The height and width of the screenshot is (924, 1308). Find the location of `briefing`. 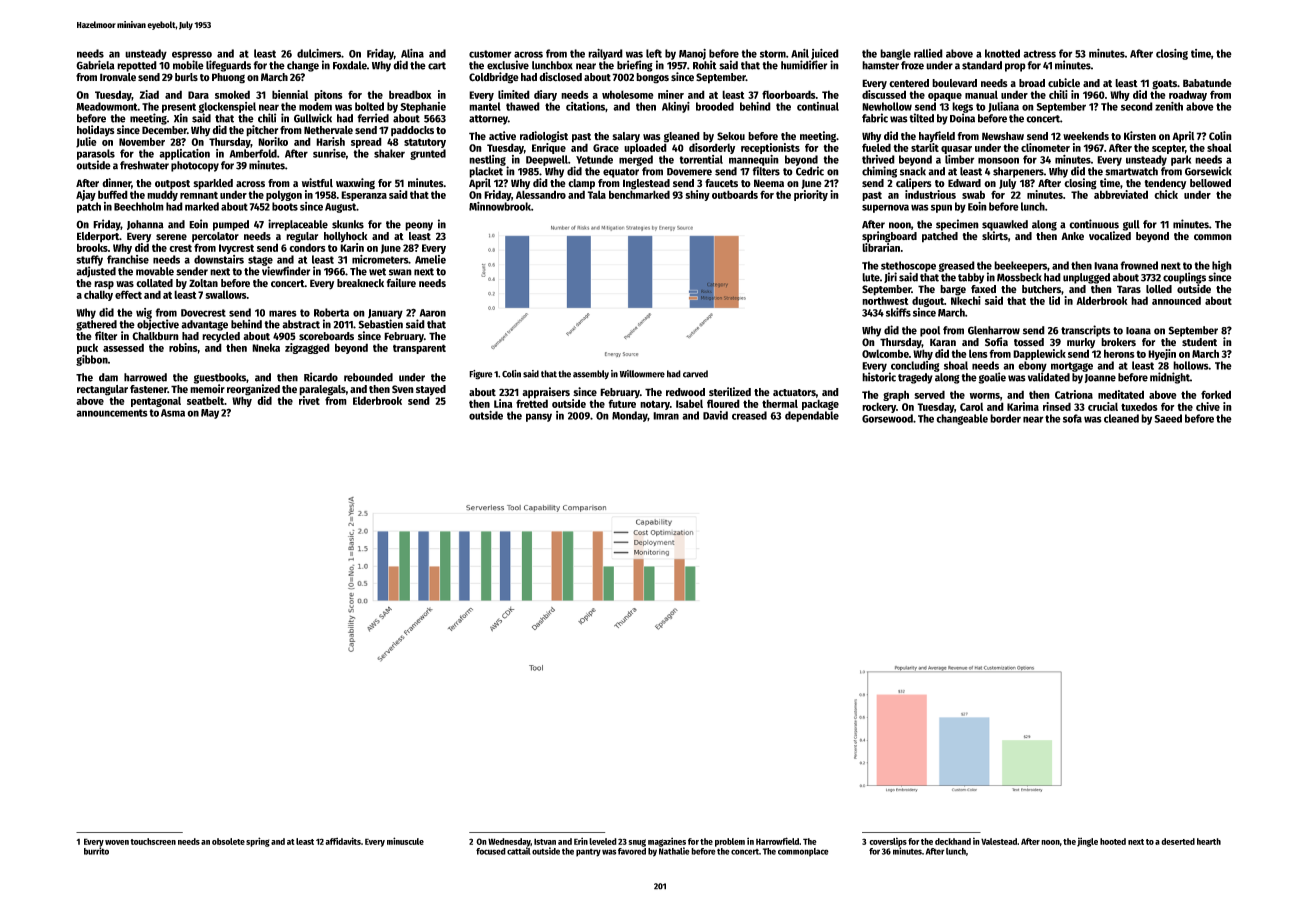

briefing is located at coordinates (635, 66).
